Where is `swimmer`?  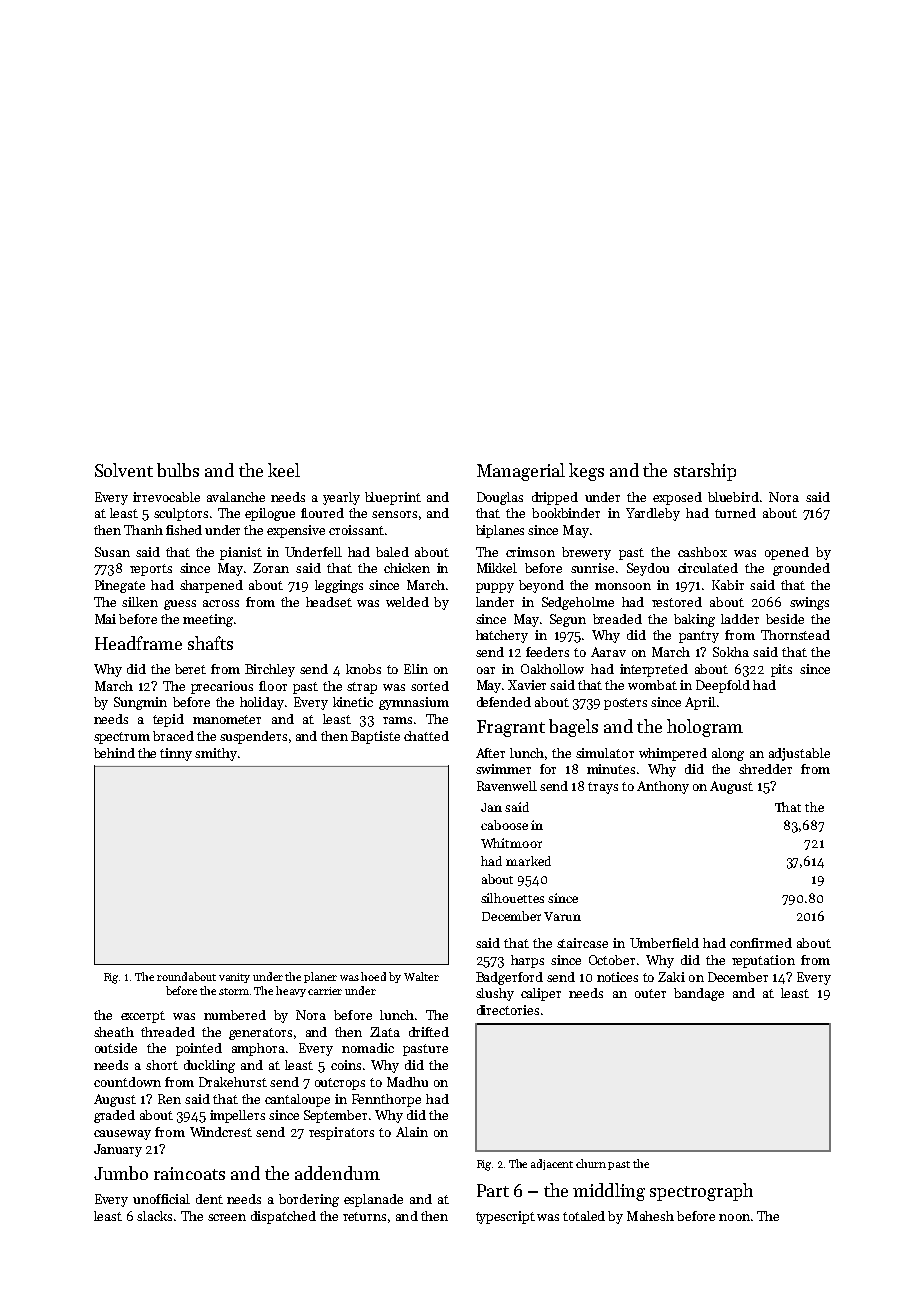 swimmer is located at coordinates (503, 769).
